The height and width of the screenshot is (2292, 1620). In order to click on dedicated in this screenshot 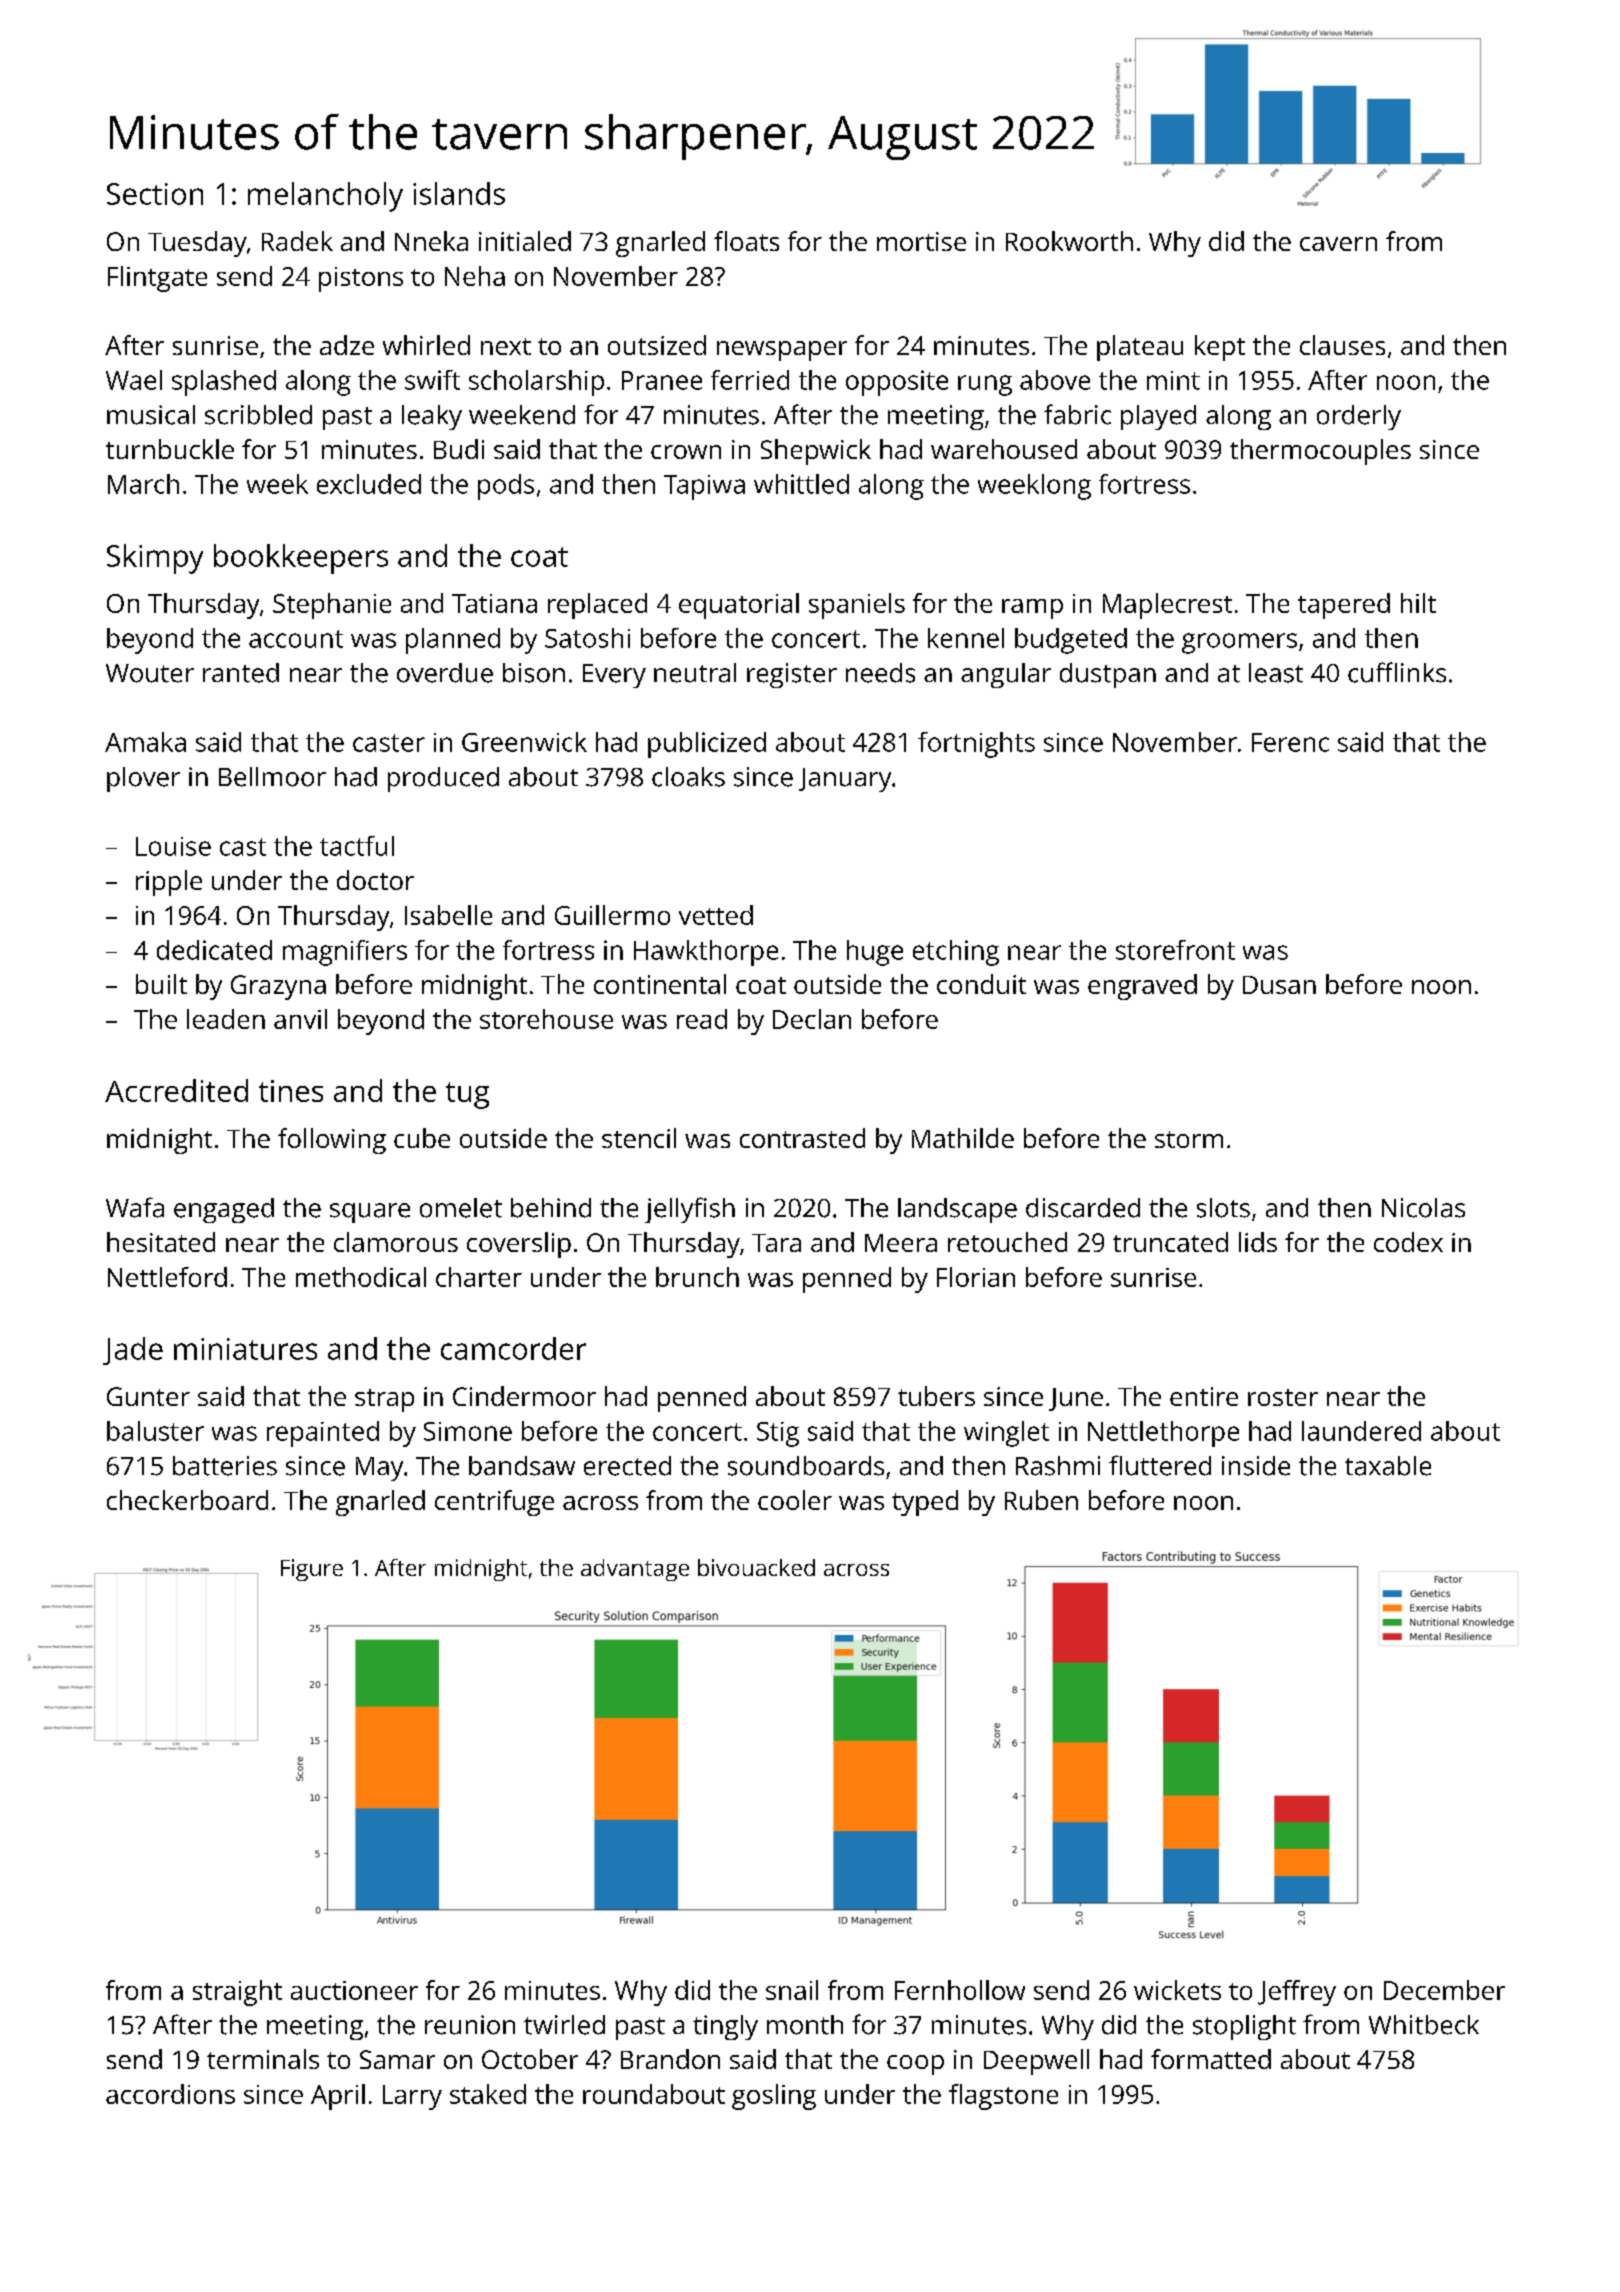, I will do `click(214, 950)`.
